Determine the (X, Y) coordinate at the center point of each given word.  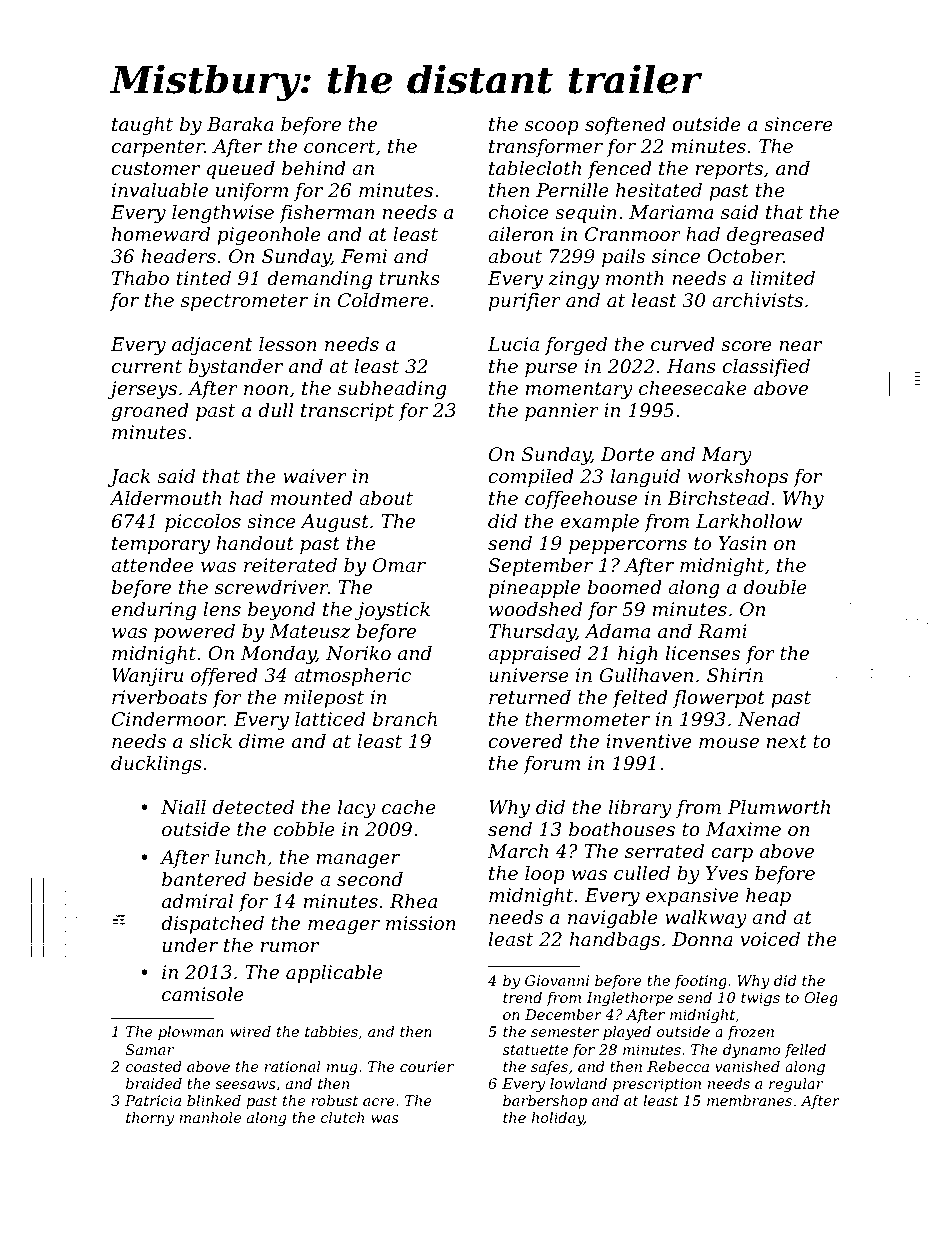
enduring (154, 611)
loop (545, 875)
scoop (552, 128)
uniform (252, 192)
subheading (392, 390)
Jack (129, 478)
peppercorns (628, 547)
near (800, 346)
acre (379, 1102)
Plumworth (779, 807)
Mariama (671, 212)
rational (292, 1066)
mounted (312, 498)
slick (211, 741)
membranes (749, 1100)
